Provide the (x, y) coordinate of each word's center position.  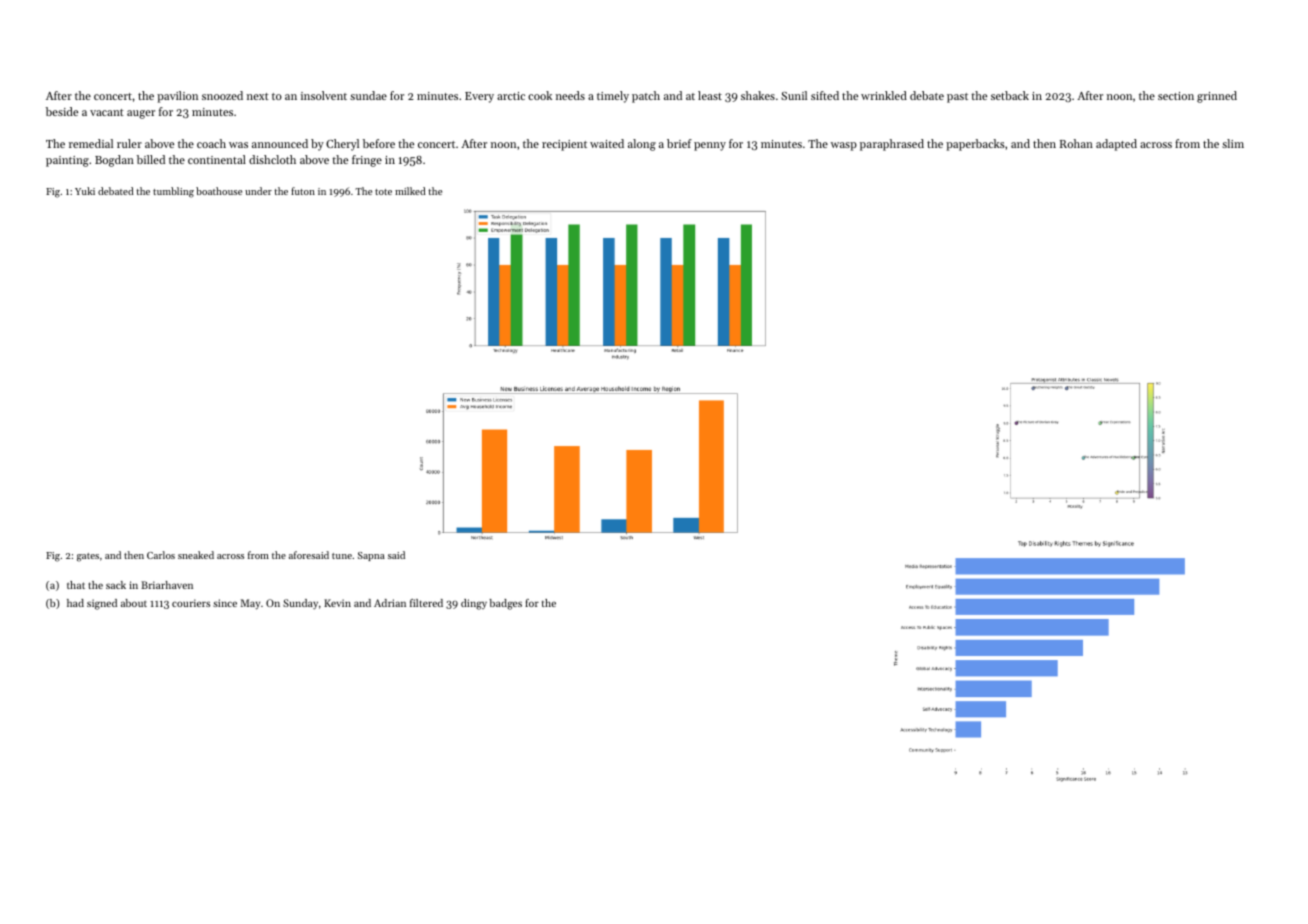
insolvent (324, 95)
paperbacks (975, 145)
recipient (564, 145)
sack (116, 585)
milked (410, 191)
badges (506, 604)
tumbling (173, 192)
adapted (1116, 145)
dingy (474, 604)
